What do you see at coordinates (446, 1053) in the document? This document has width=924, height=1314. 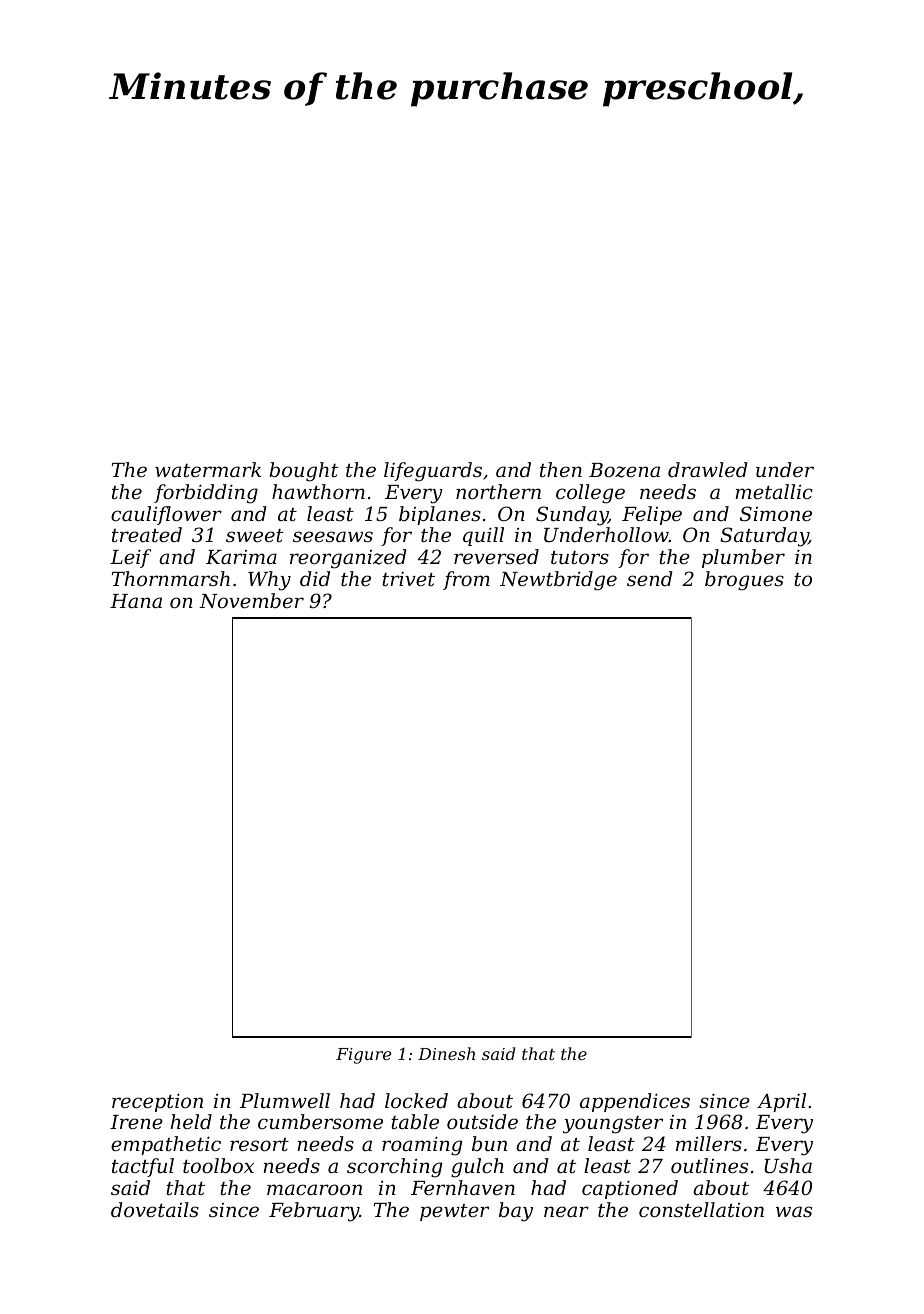 I see `Dinesh` at bounding box center [446, 1053].
